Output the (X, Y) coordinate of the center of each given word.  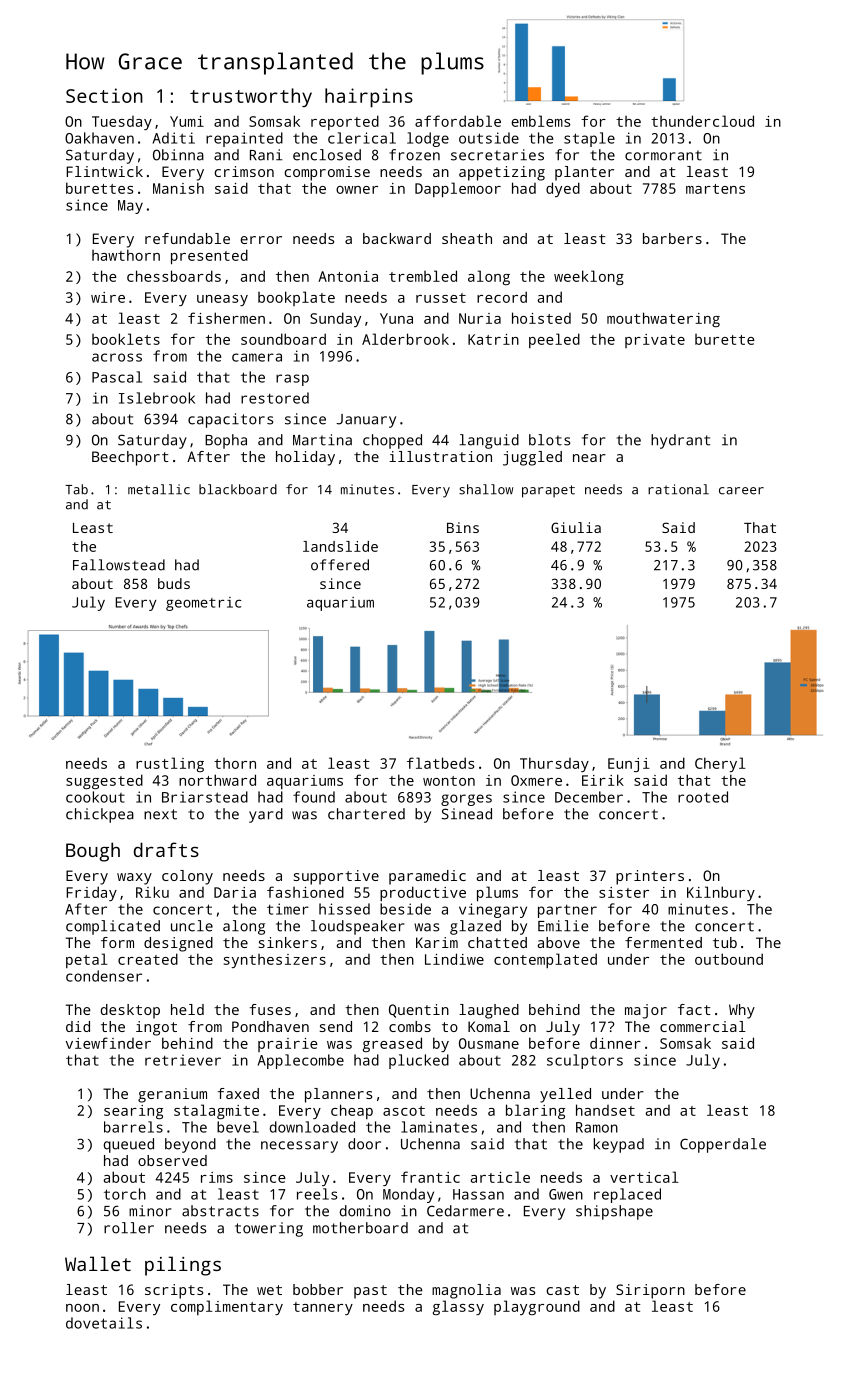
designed (178, 944)
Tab (76, 489)
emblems (540, 121)
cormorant (663, 155)
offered (340, 565)
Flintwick (104, 171)
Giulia (576, 527)
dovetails (104, 1323)
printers (650, 877)
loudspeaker (357, 927)
